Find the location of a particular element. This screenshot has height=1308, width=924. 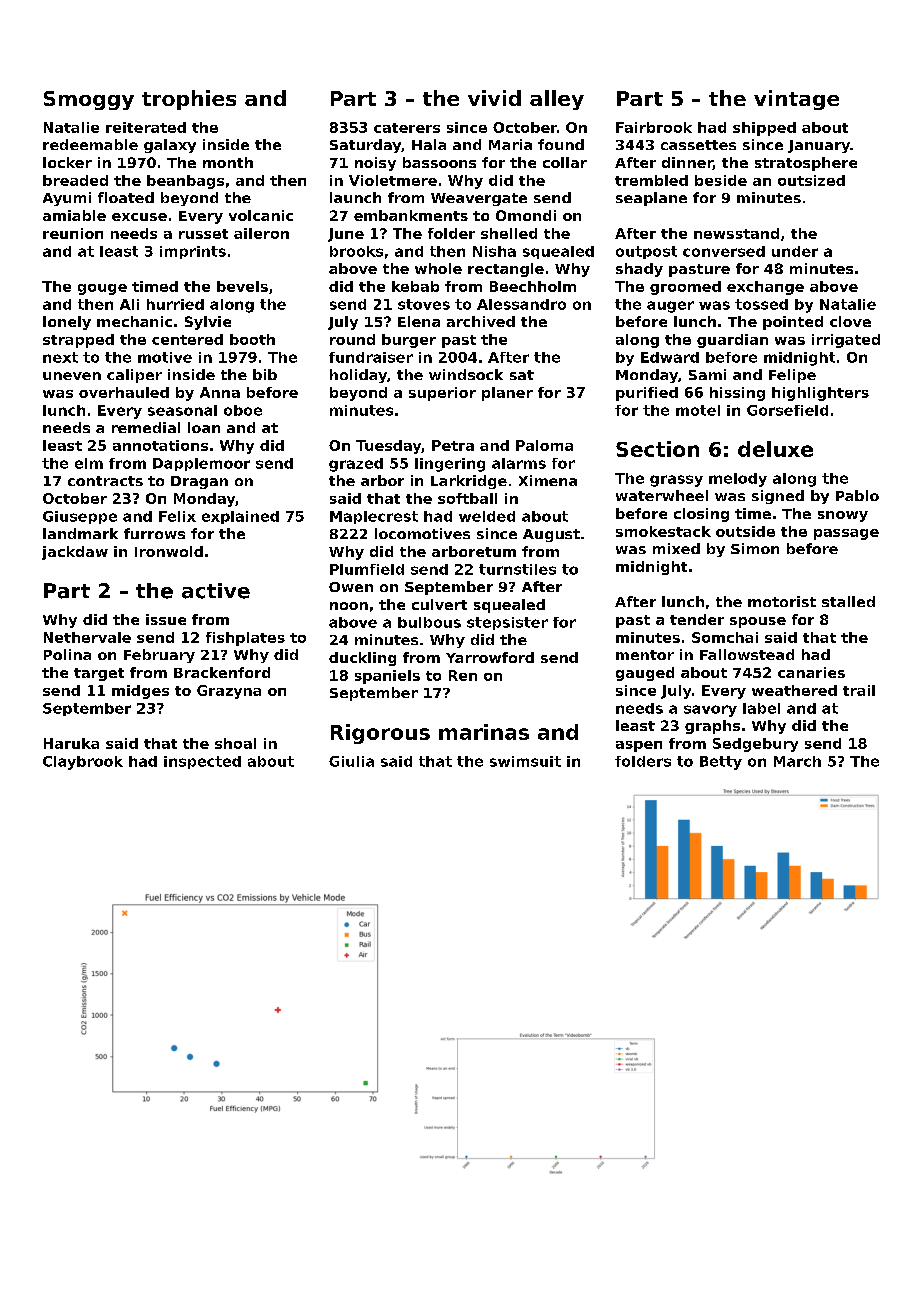

trophies is located at coordinates (189, 100).
